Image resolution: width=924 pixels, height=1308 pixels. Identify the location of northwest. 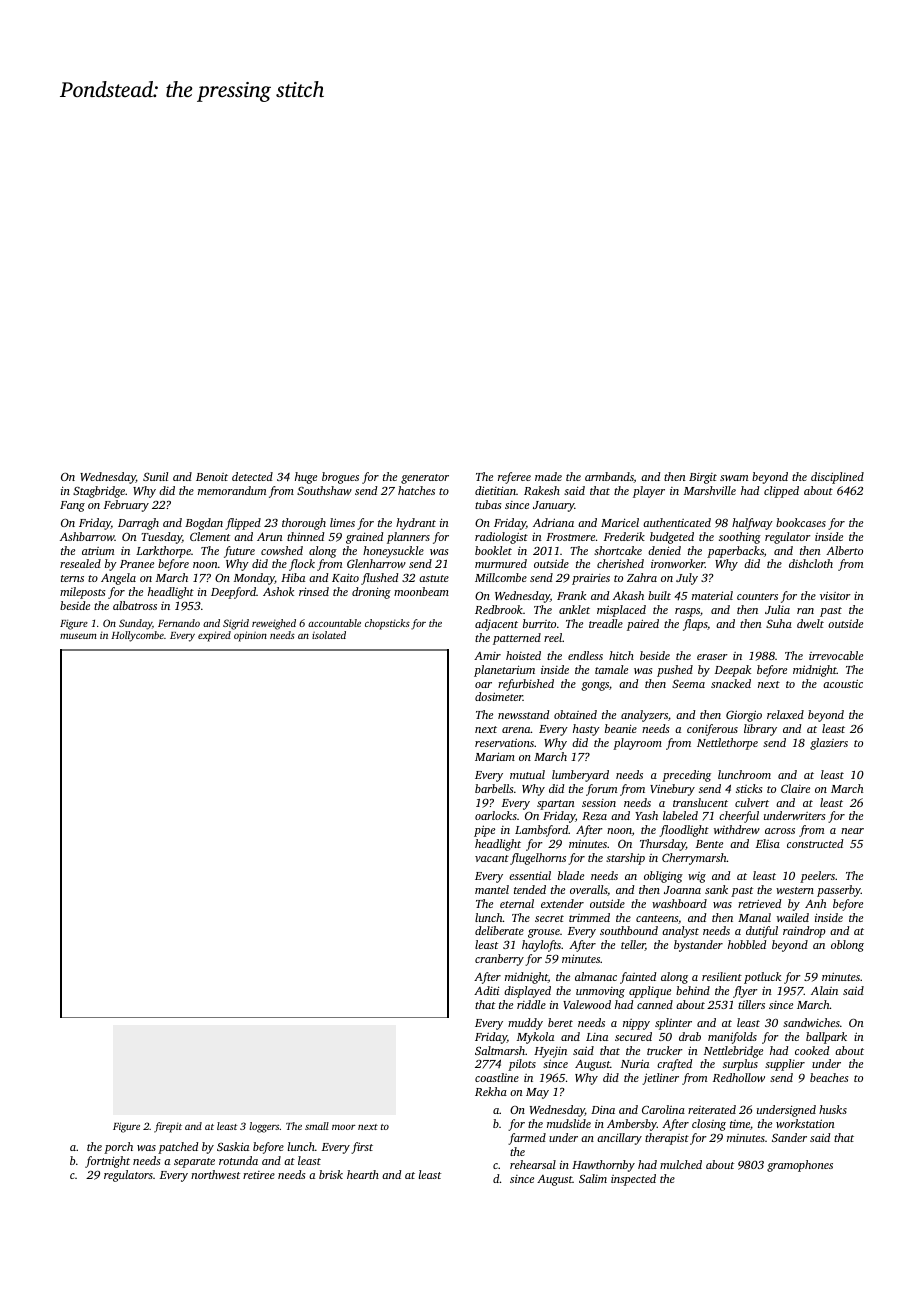
(215, 1174).
